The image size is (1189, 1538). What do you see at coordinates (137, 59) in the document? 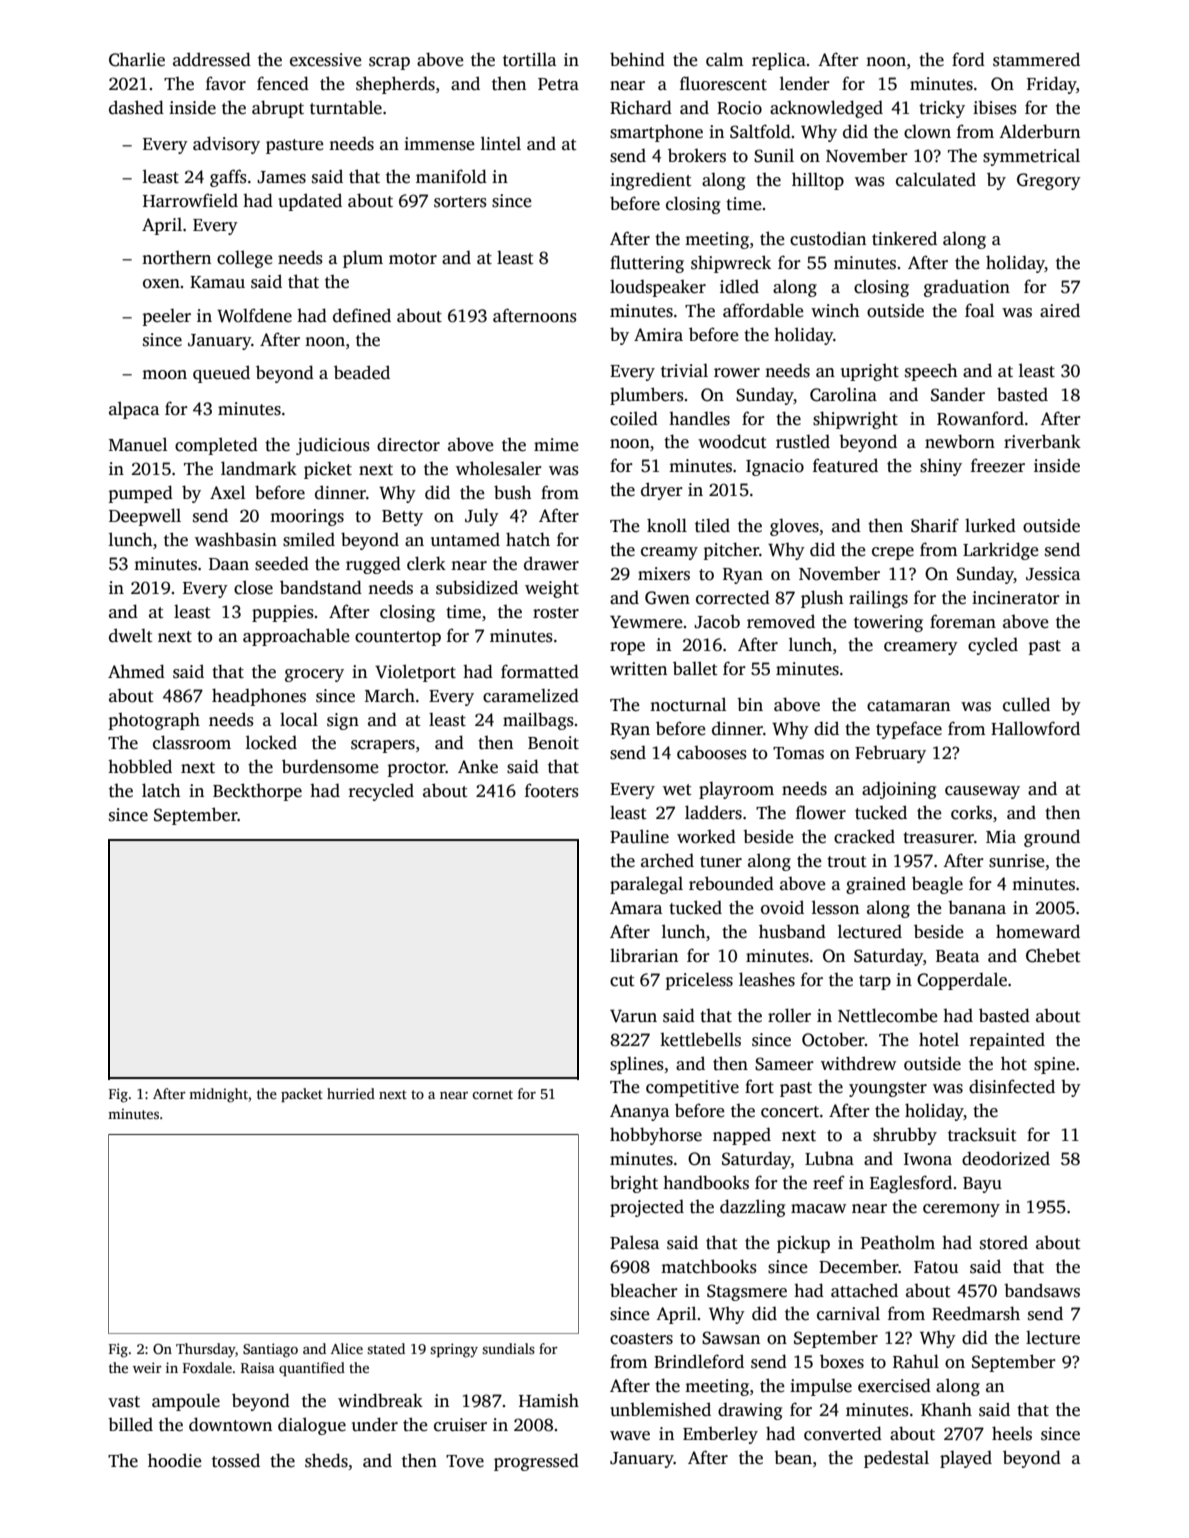
I see `Charlie` at bounding box center [137, 59].
